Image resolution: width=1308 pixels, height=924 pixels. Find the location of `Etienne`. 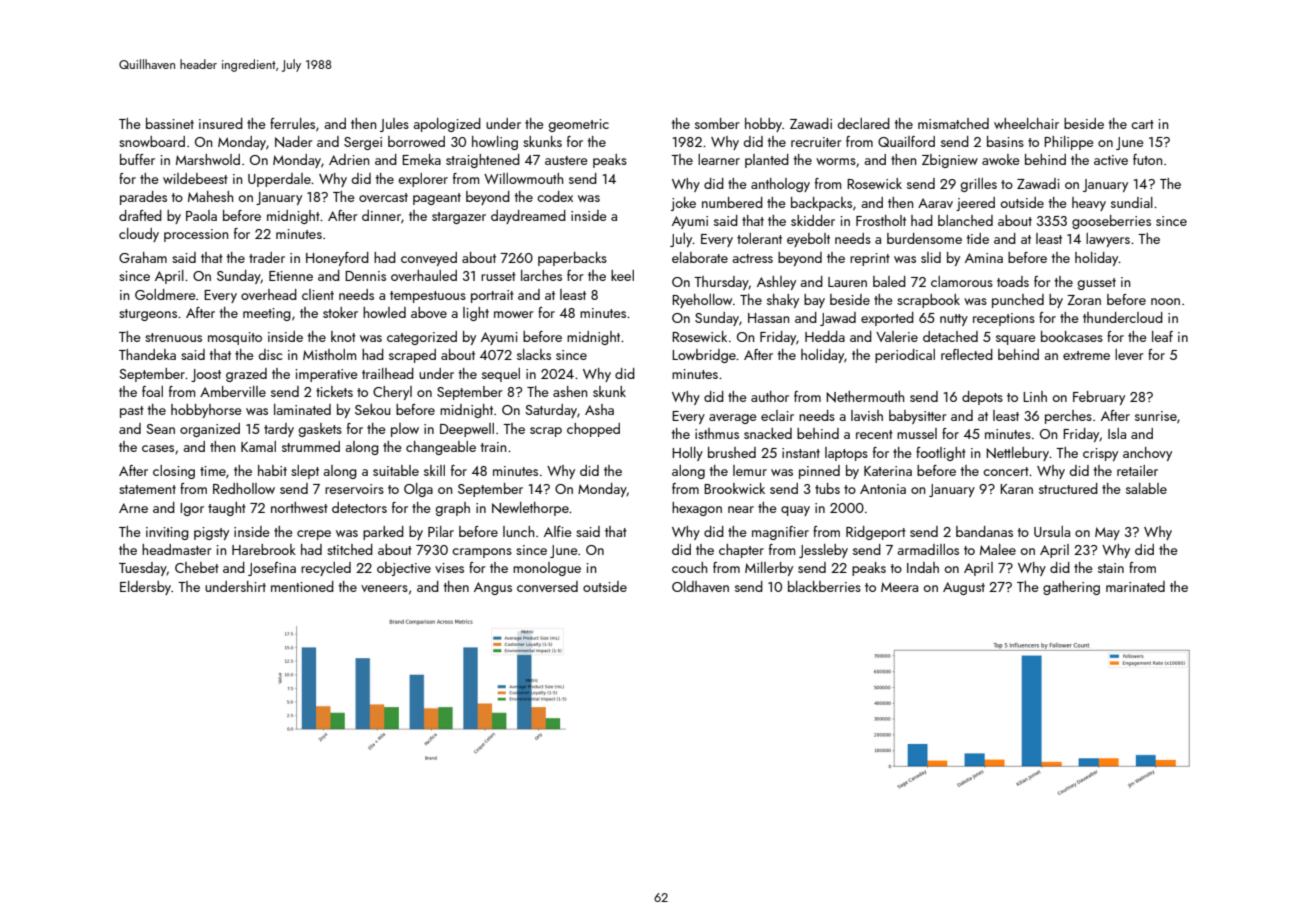

Etienne is located at coordinates (291, 276).
